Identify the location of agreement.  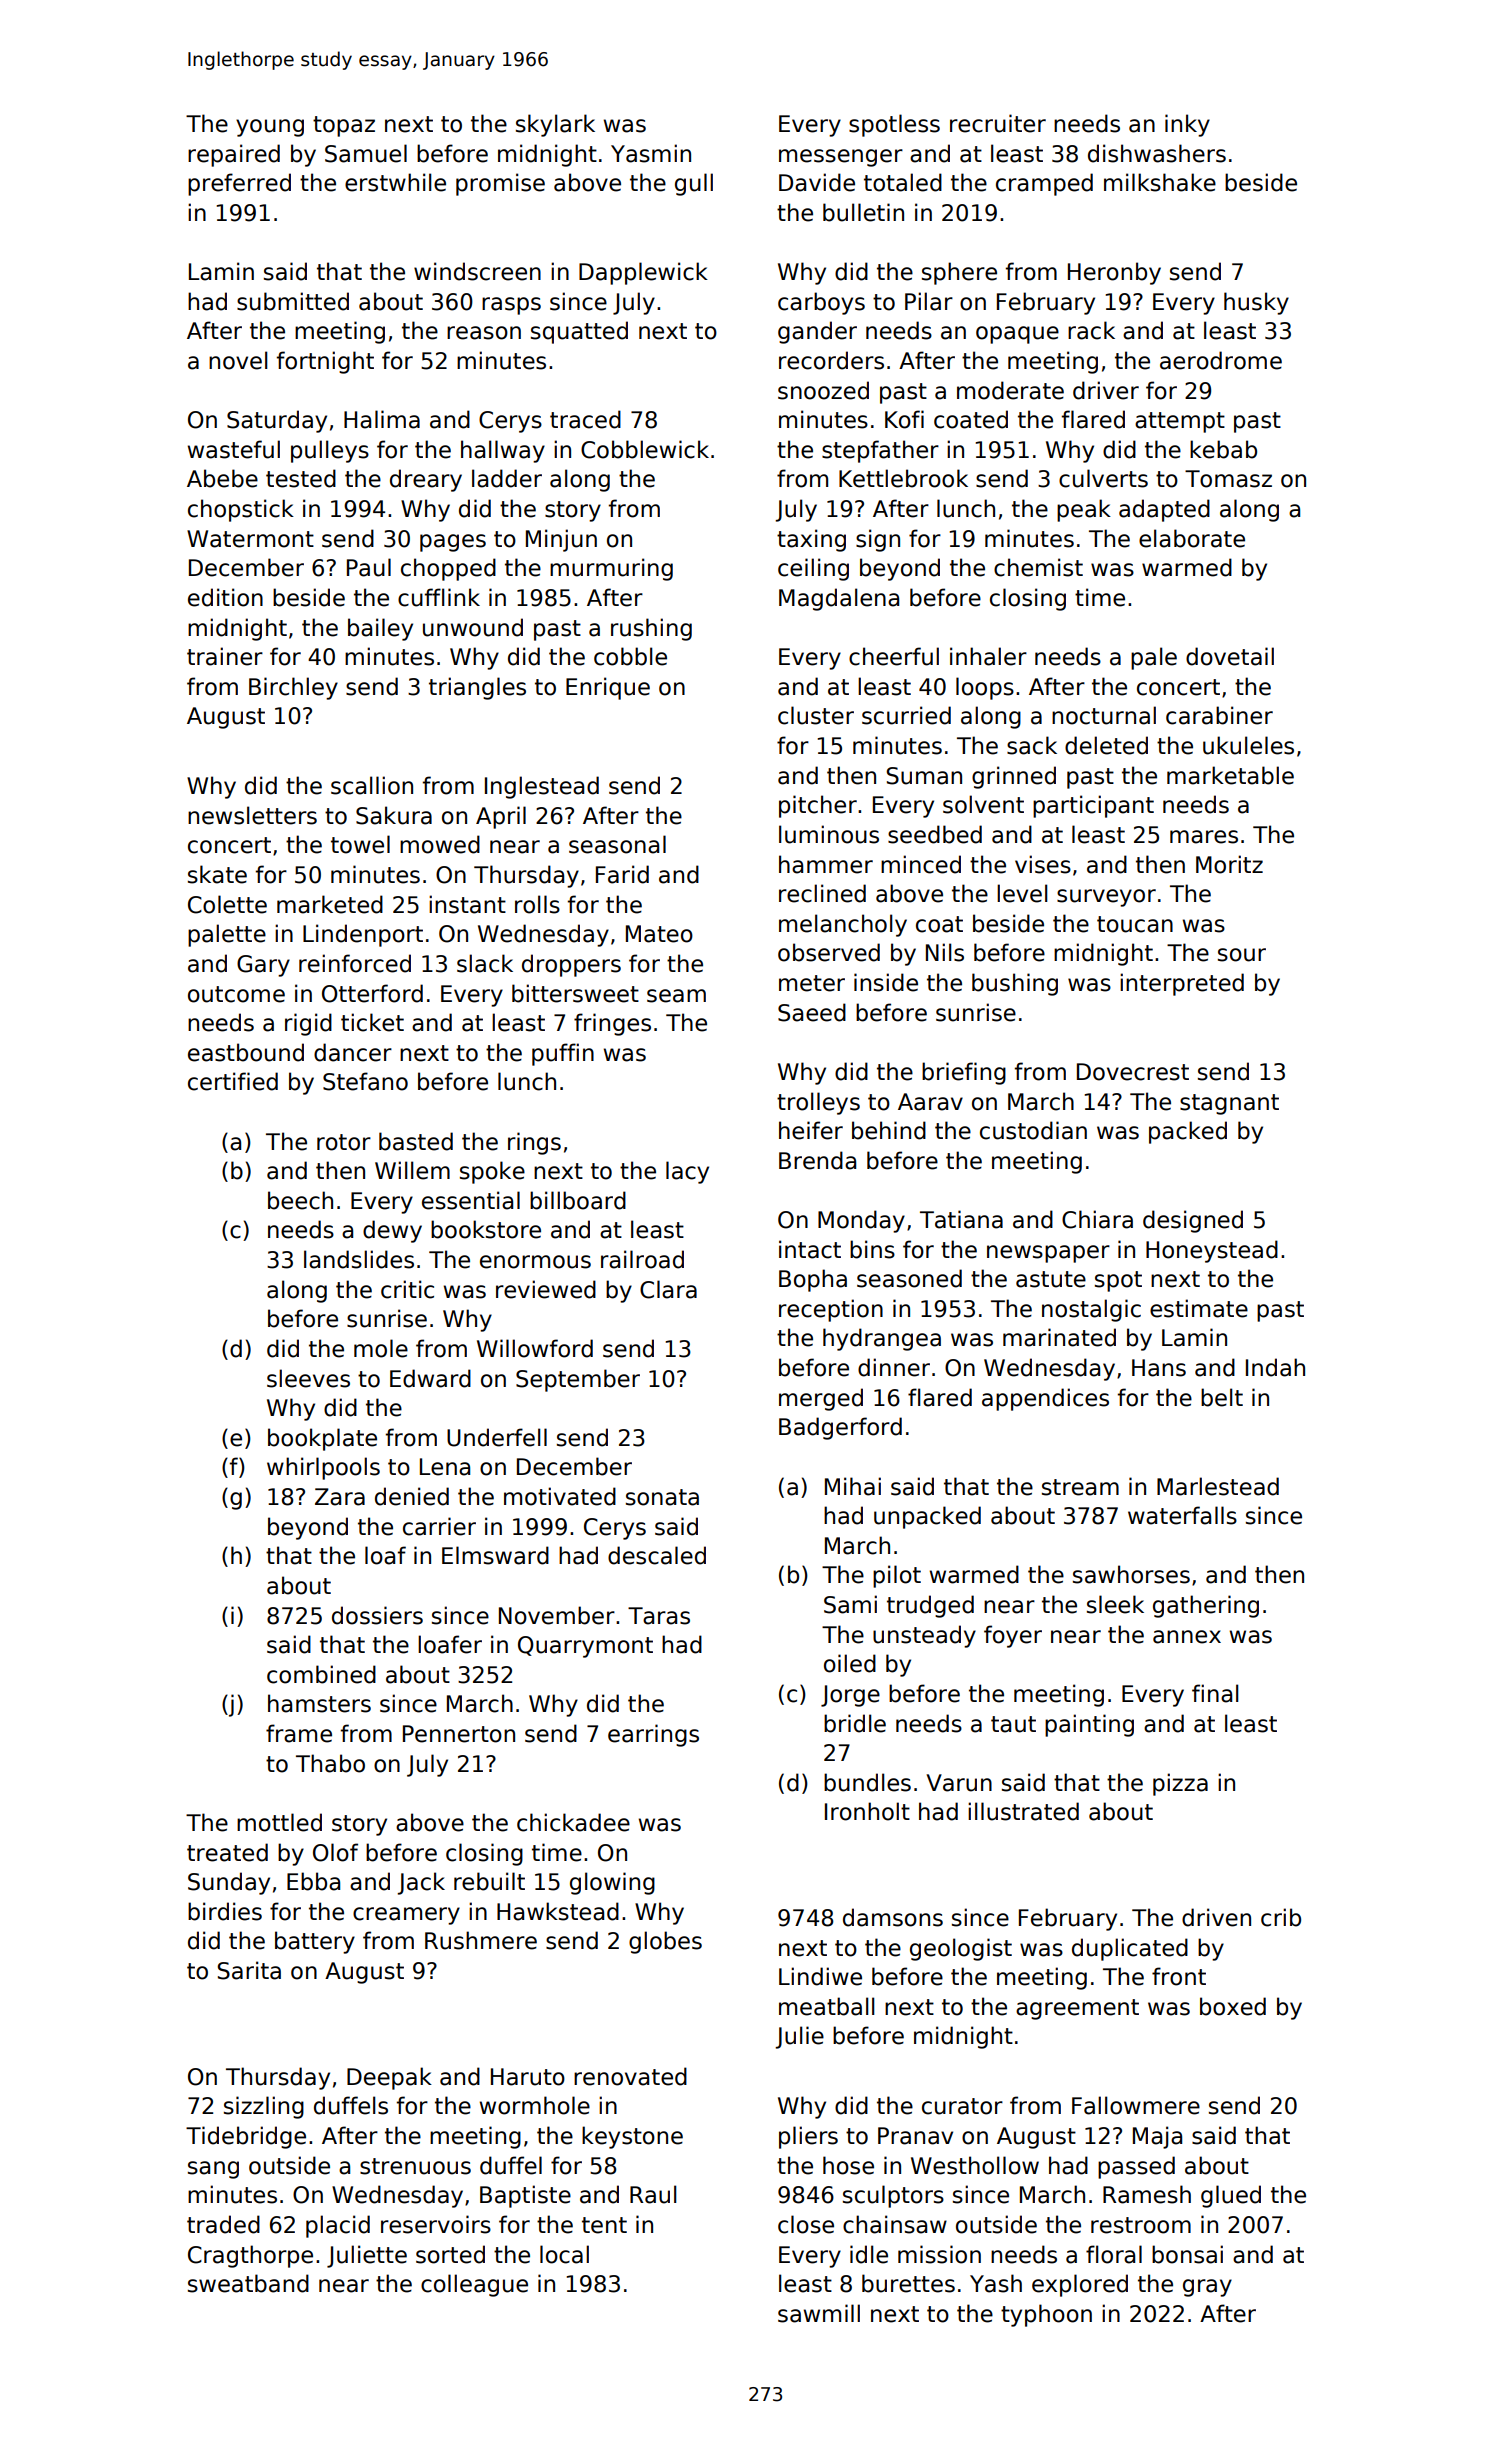
(1077, 2009).
